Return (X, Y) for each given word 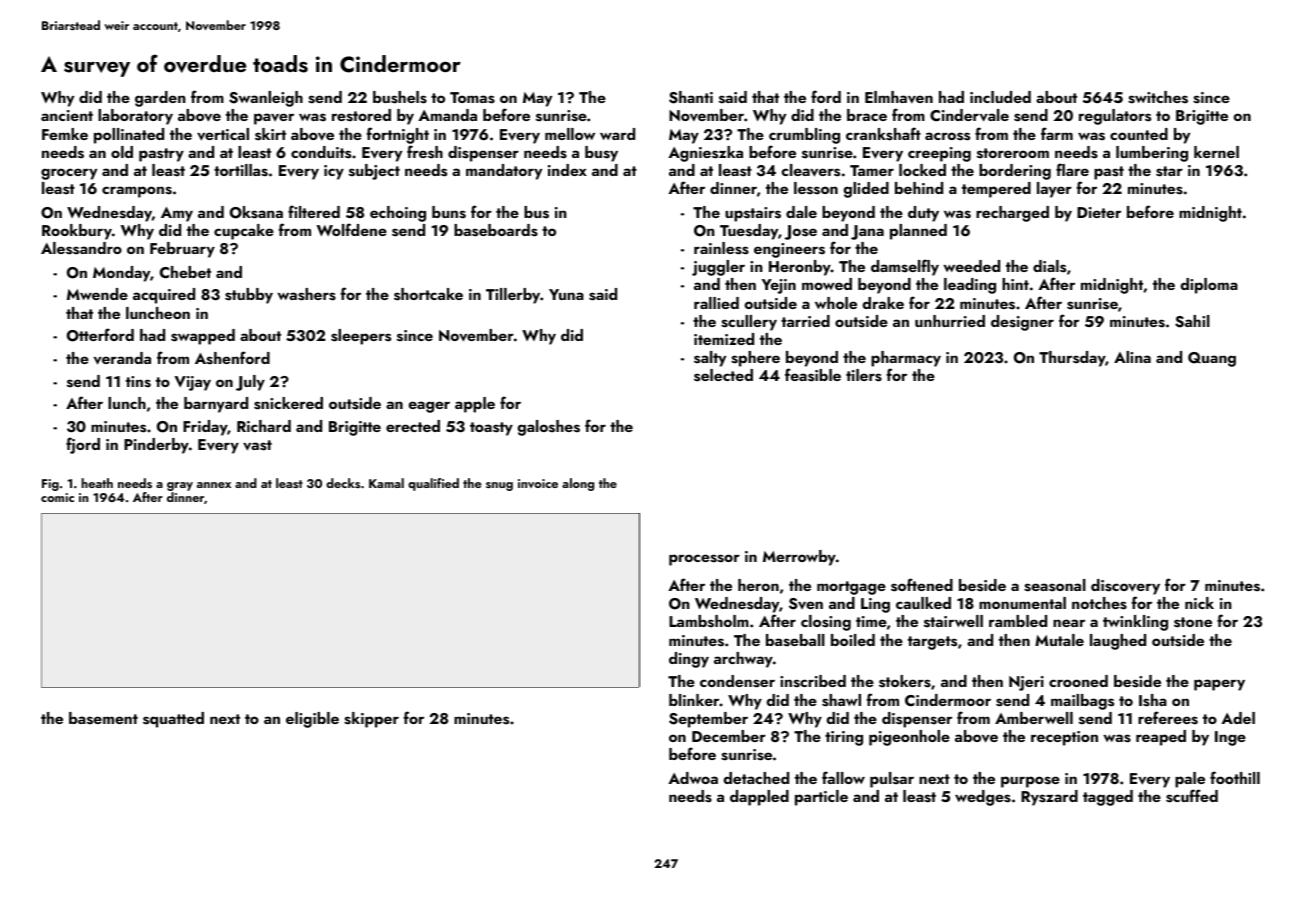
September (708, 720)
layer (1054, 190)
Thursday (1072, 359)
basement (103, 718)
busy (601, 154)
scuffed (1192, 796)
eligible (312, 720)
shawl (841, 700)
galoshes (549, 428)
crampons (137, 192)
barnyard (216, 405)
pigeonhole (909, 738)
